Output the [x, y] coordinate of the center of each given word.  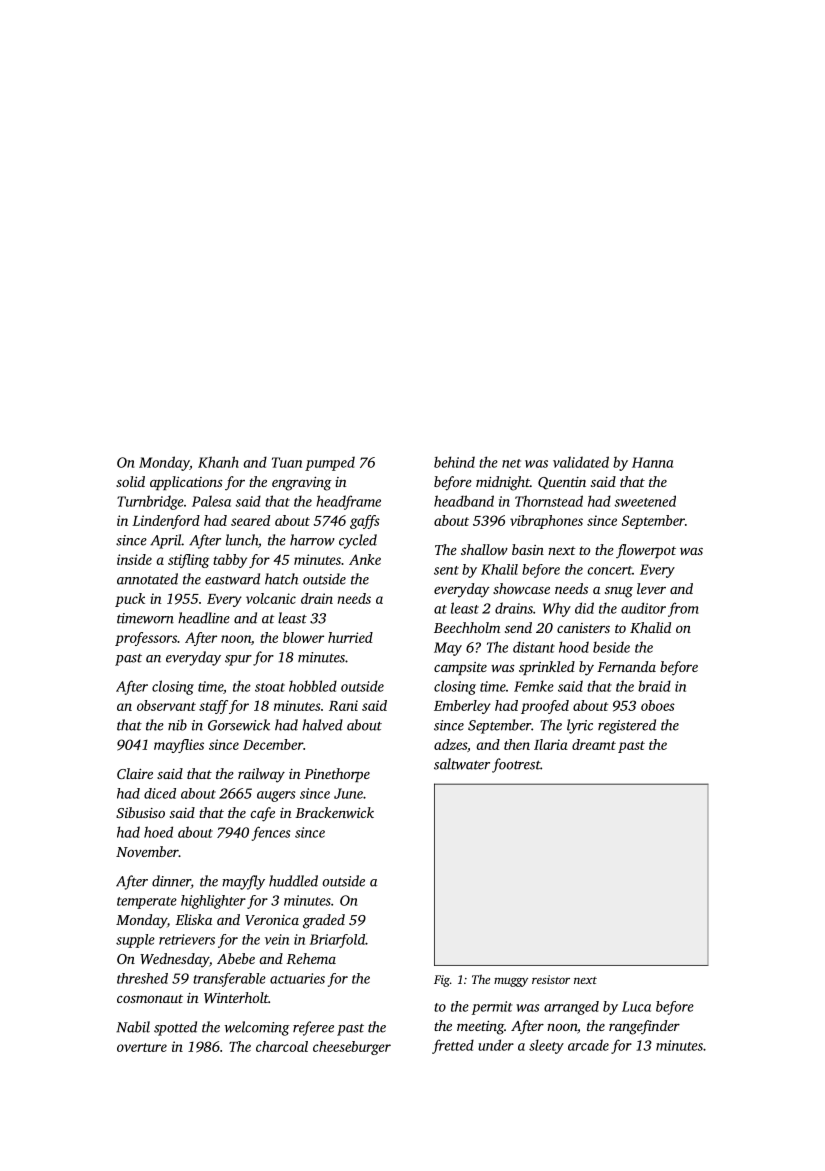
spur [238, 660]
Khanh [218, 462]
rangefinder [644, 1027]
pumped [330, 463]
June [348, 793]
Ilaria [551, 744]
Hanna [652, 462]
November [147, 851]
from [683, 609]
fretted [453, 1046]
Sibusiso [140, 812]
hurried [350, 637]
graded [324, 921]
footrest [516, 765]
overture [142, 1047]
